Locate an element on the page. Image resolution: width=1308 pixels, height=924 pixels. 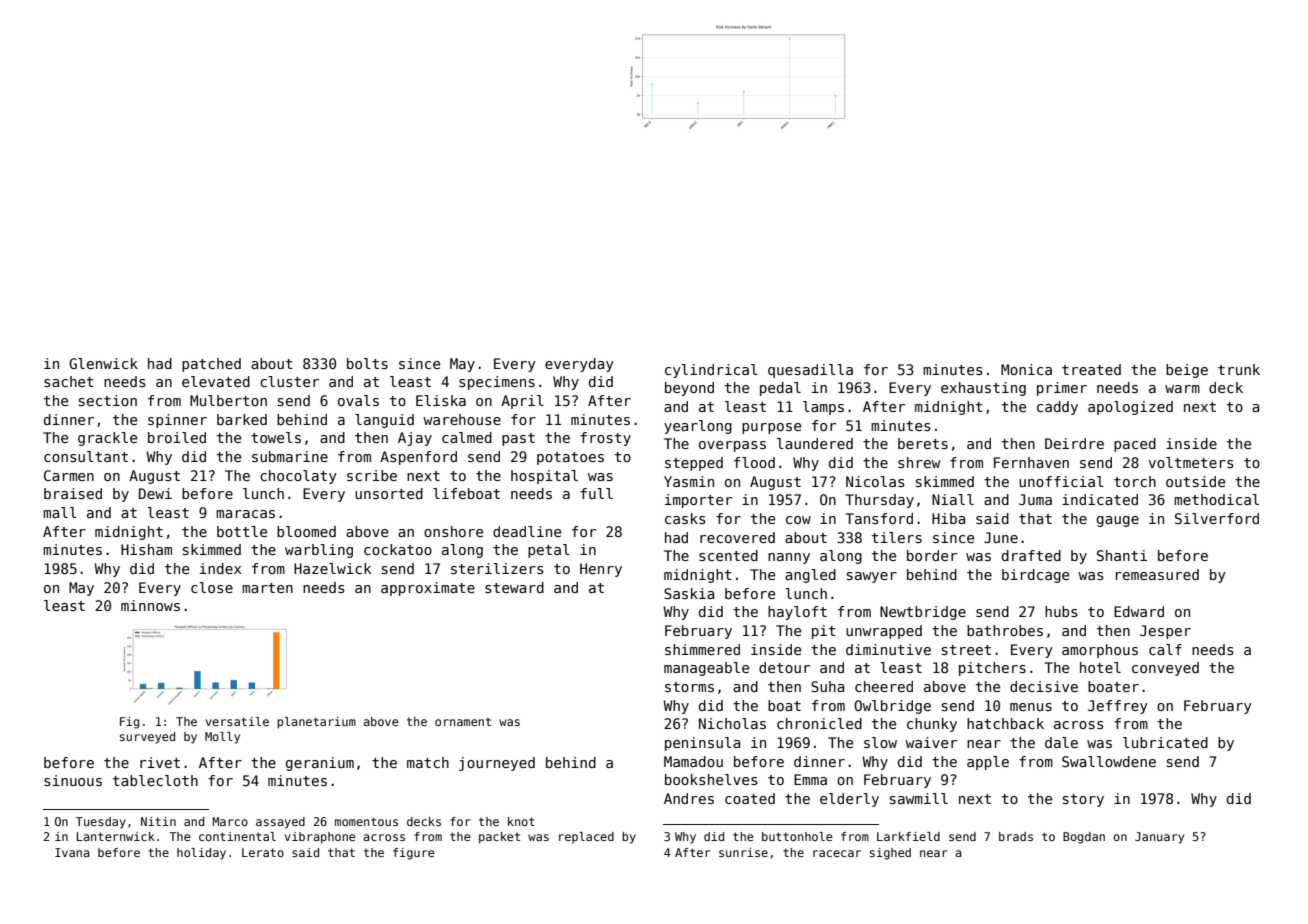
Swallowdene is located at coordinates (1109, 761).
